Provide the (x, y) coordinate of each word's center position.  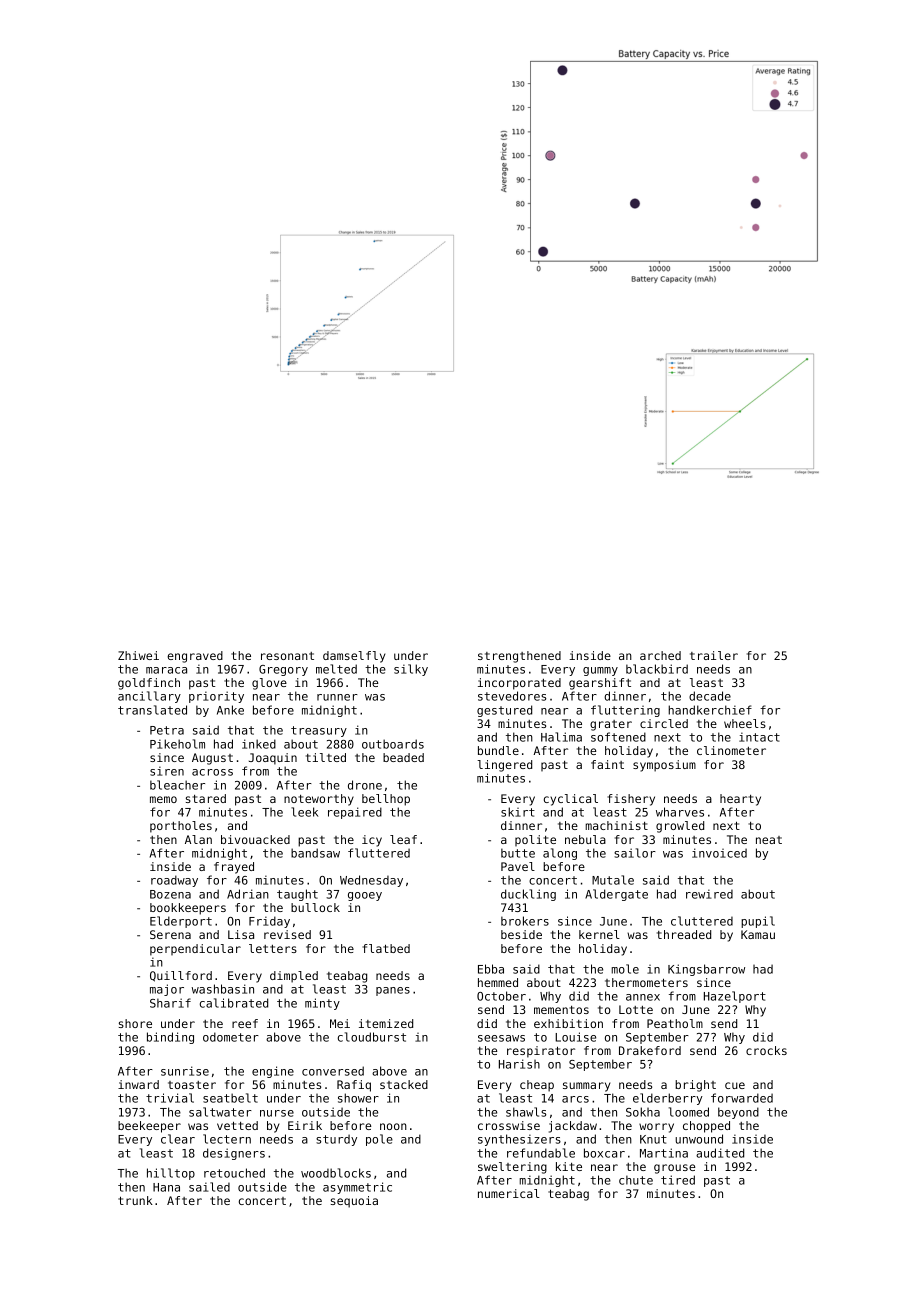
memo (163, 799)
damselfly (354, 657)
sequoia (354, 1202)
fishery (631, 800)
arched (660, 655)
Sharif (170, 1003)
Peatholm (675, 1023)
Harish (519, 1064)
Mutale (613, 880)
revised (287, 934)
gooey (365, 896)
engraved (195, 657)
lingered (504, 766)
